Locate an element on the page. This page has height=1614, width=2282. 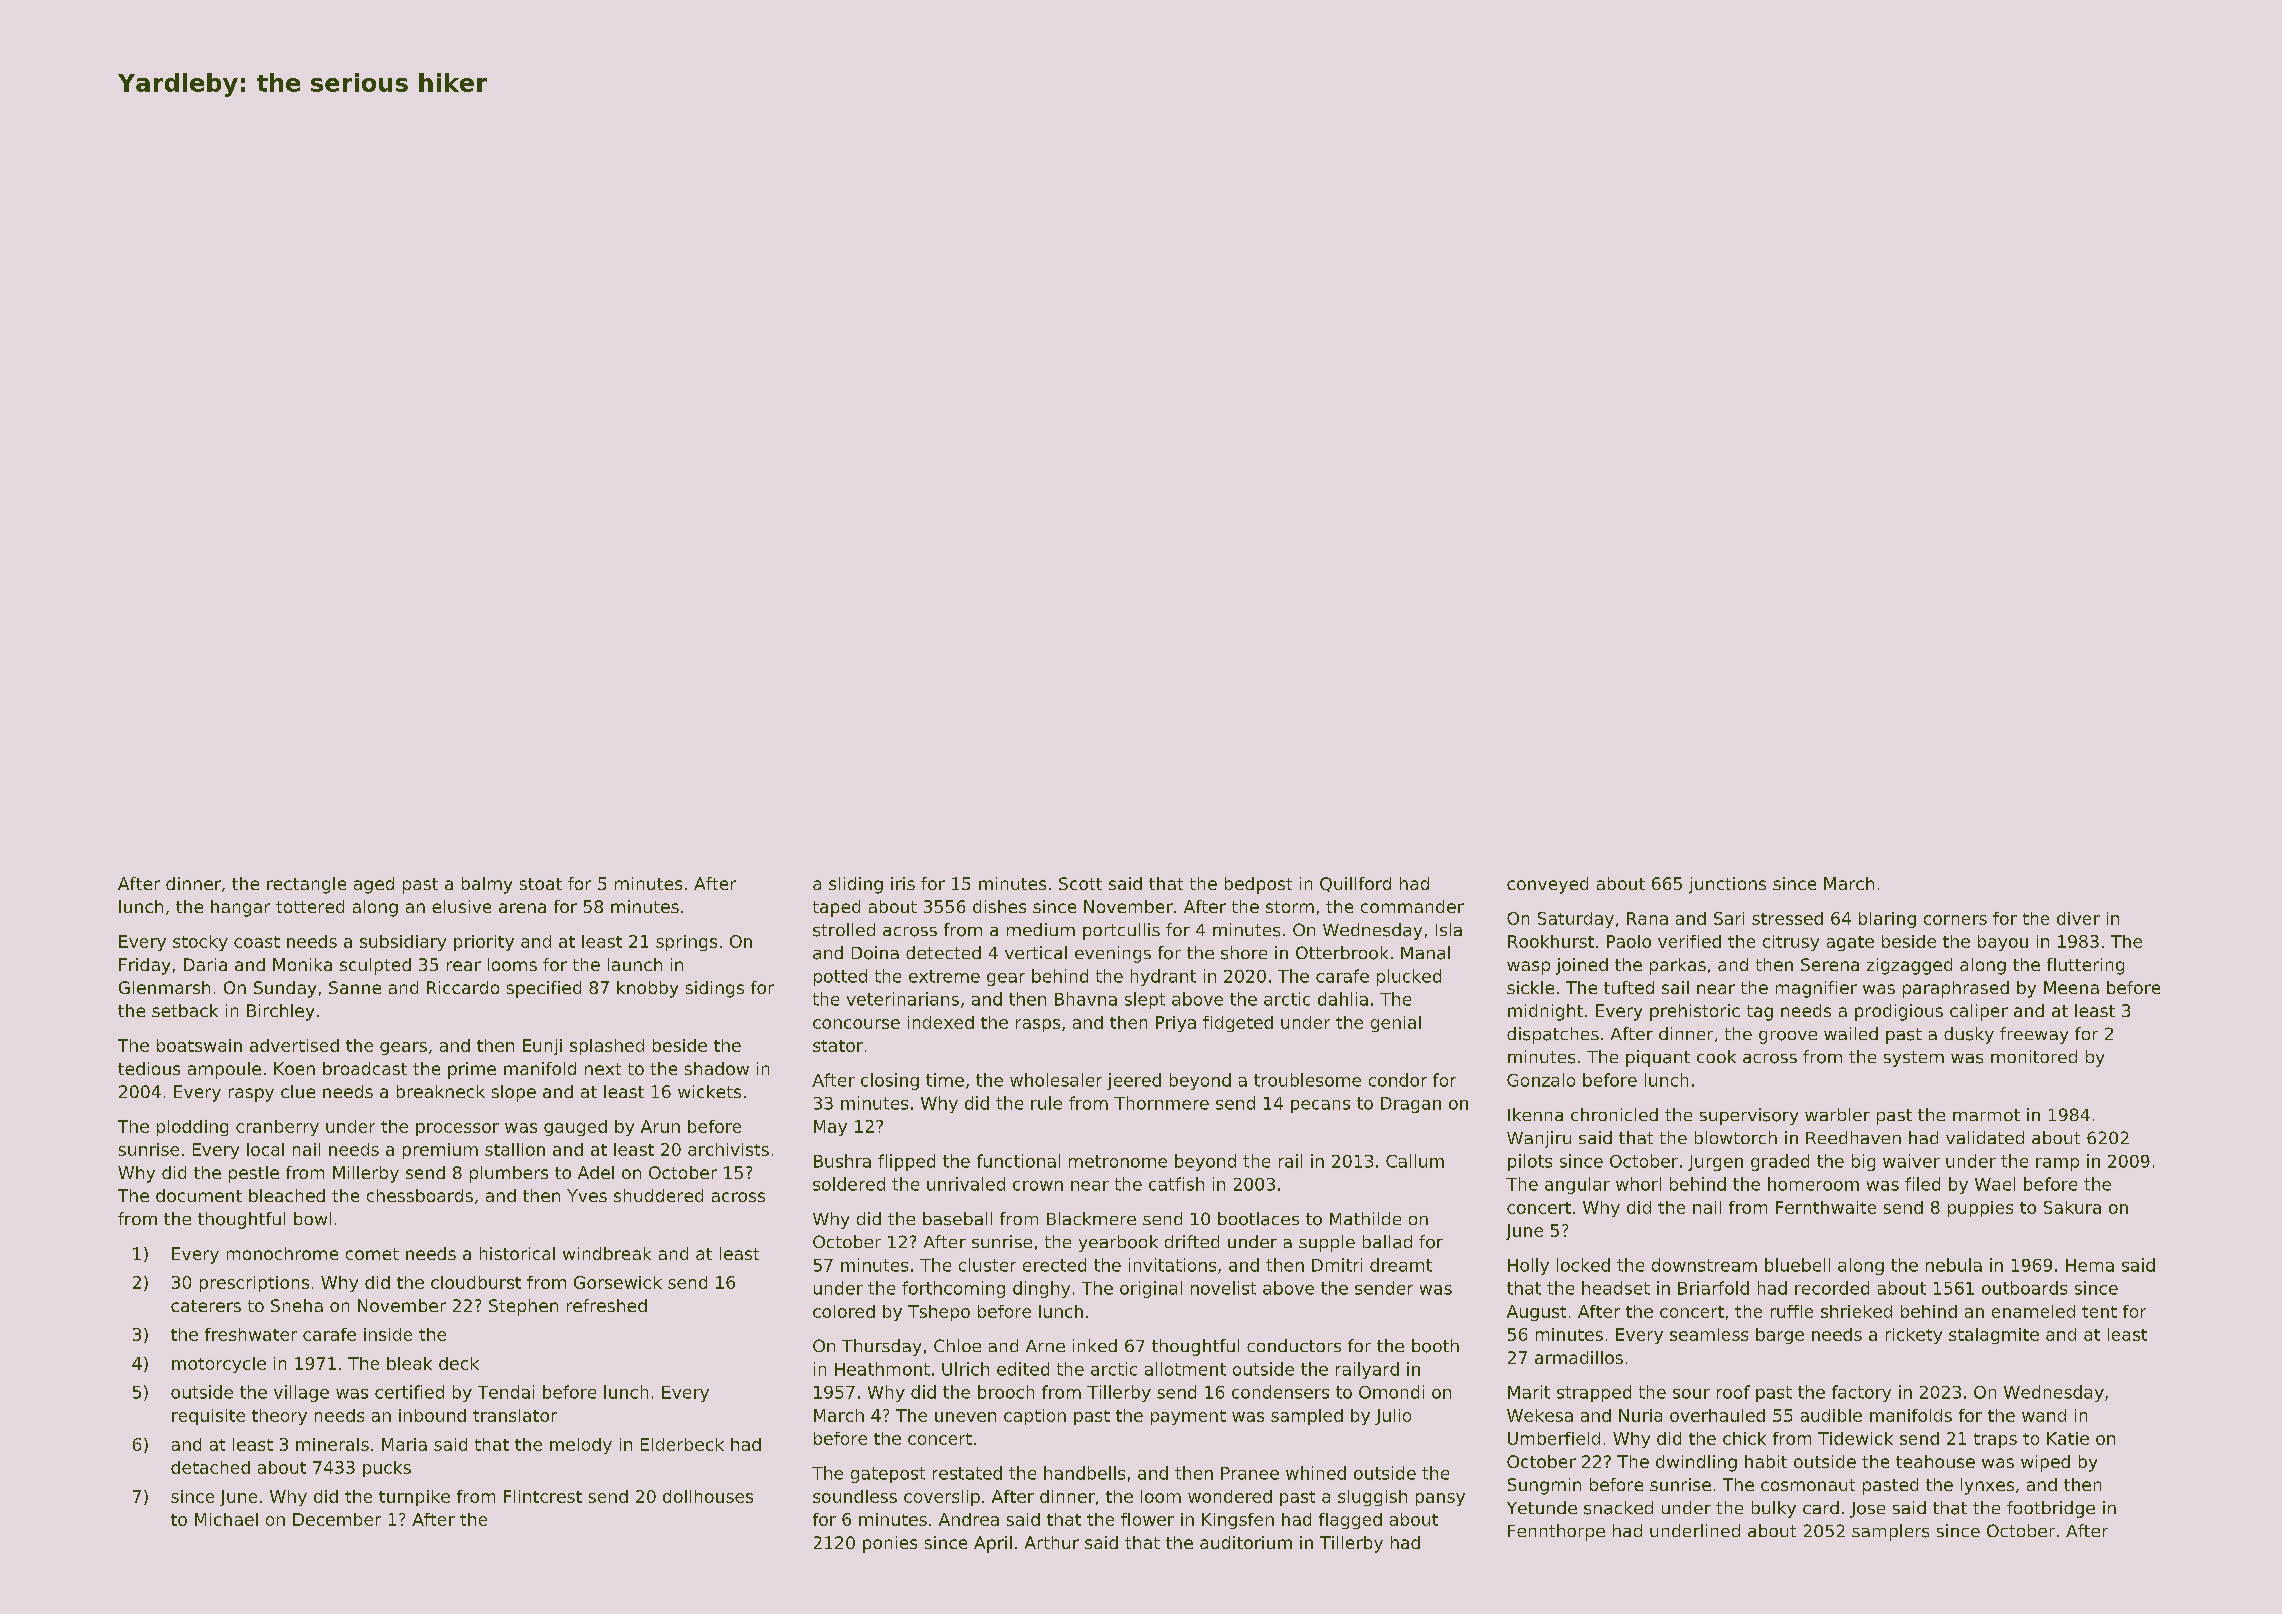
sliding is located at coordinates (856, 885).
